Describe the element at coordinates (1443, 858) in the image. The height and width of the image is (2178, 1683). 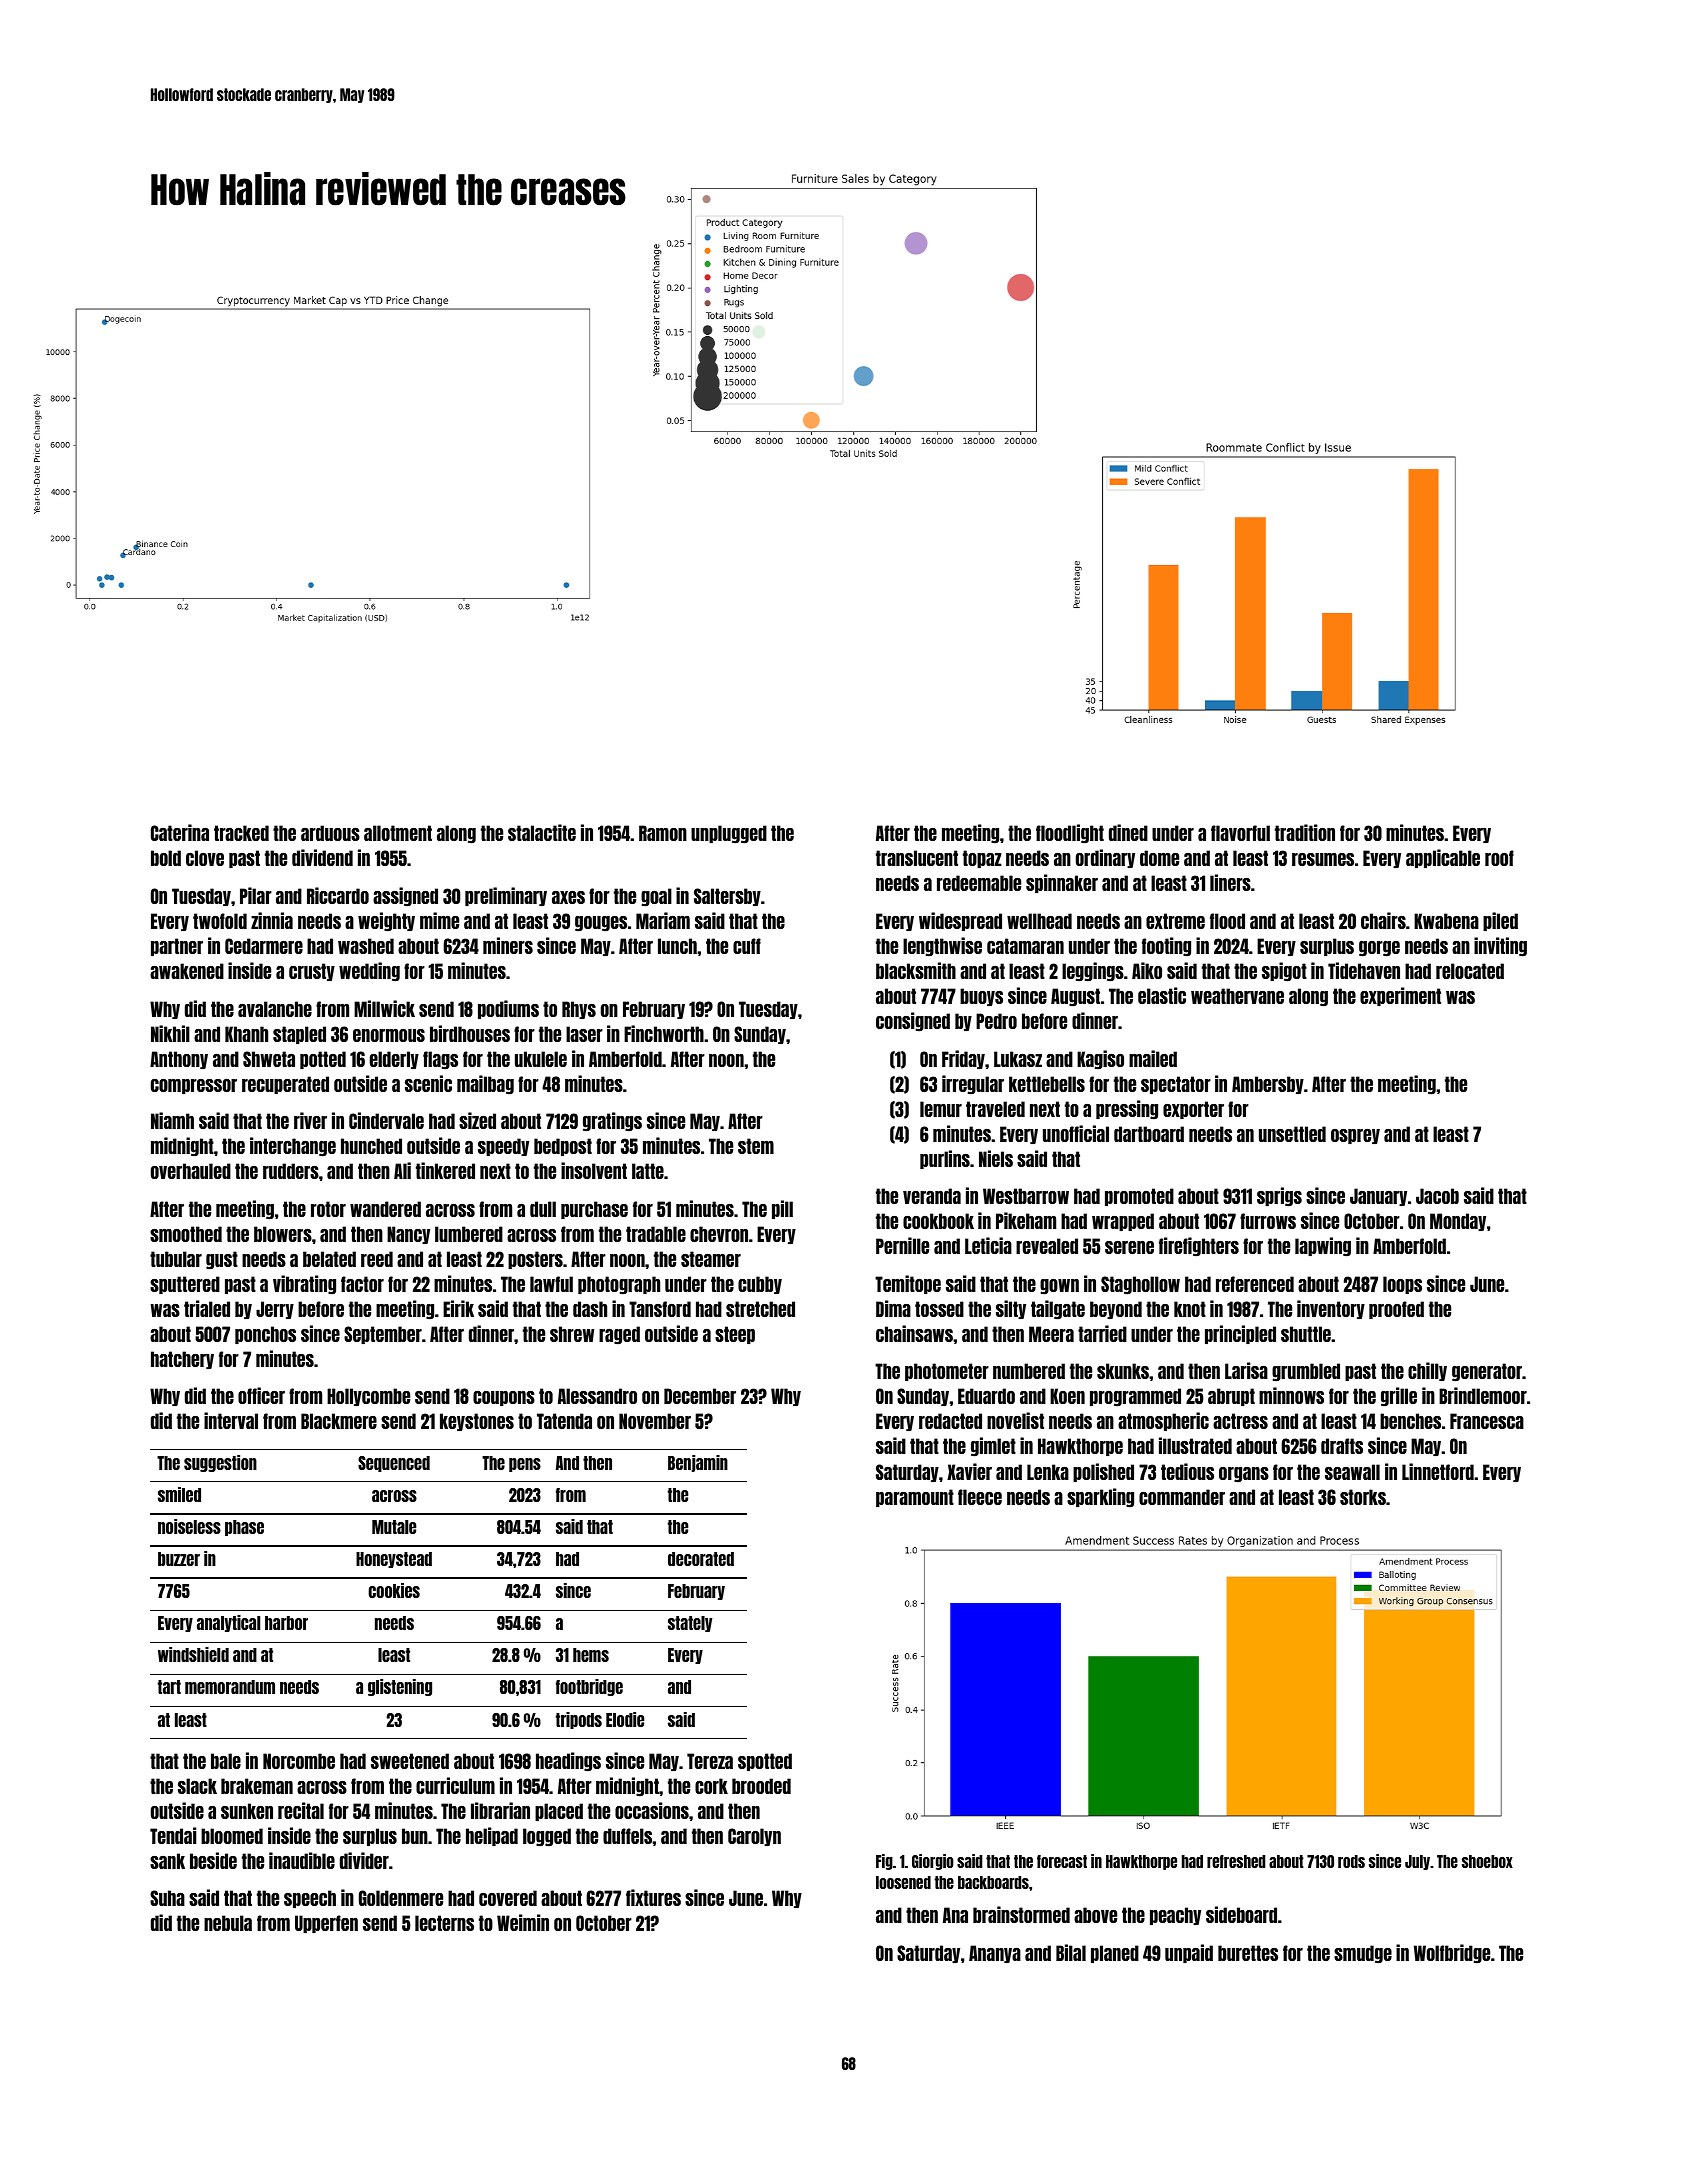
I see `applicable` at that location.
